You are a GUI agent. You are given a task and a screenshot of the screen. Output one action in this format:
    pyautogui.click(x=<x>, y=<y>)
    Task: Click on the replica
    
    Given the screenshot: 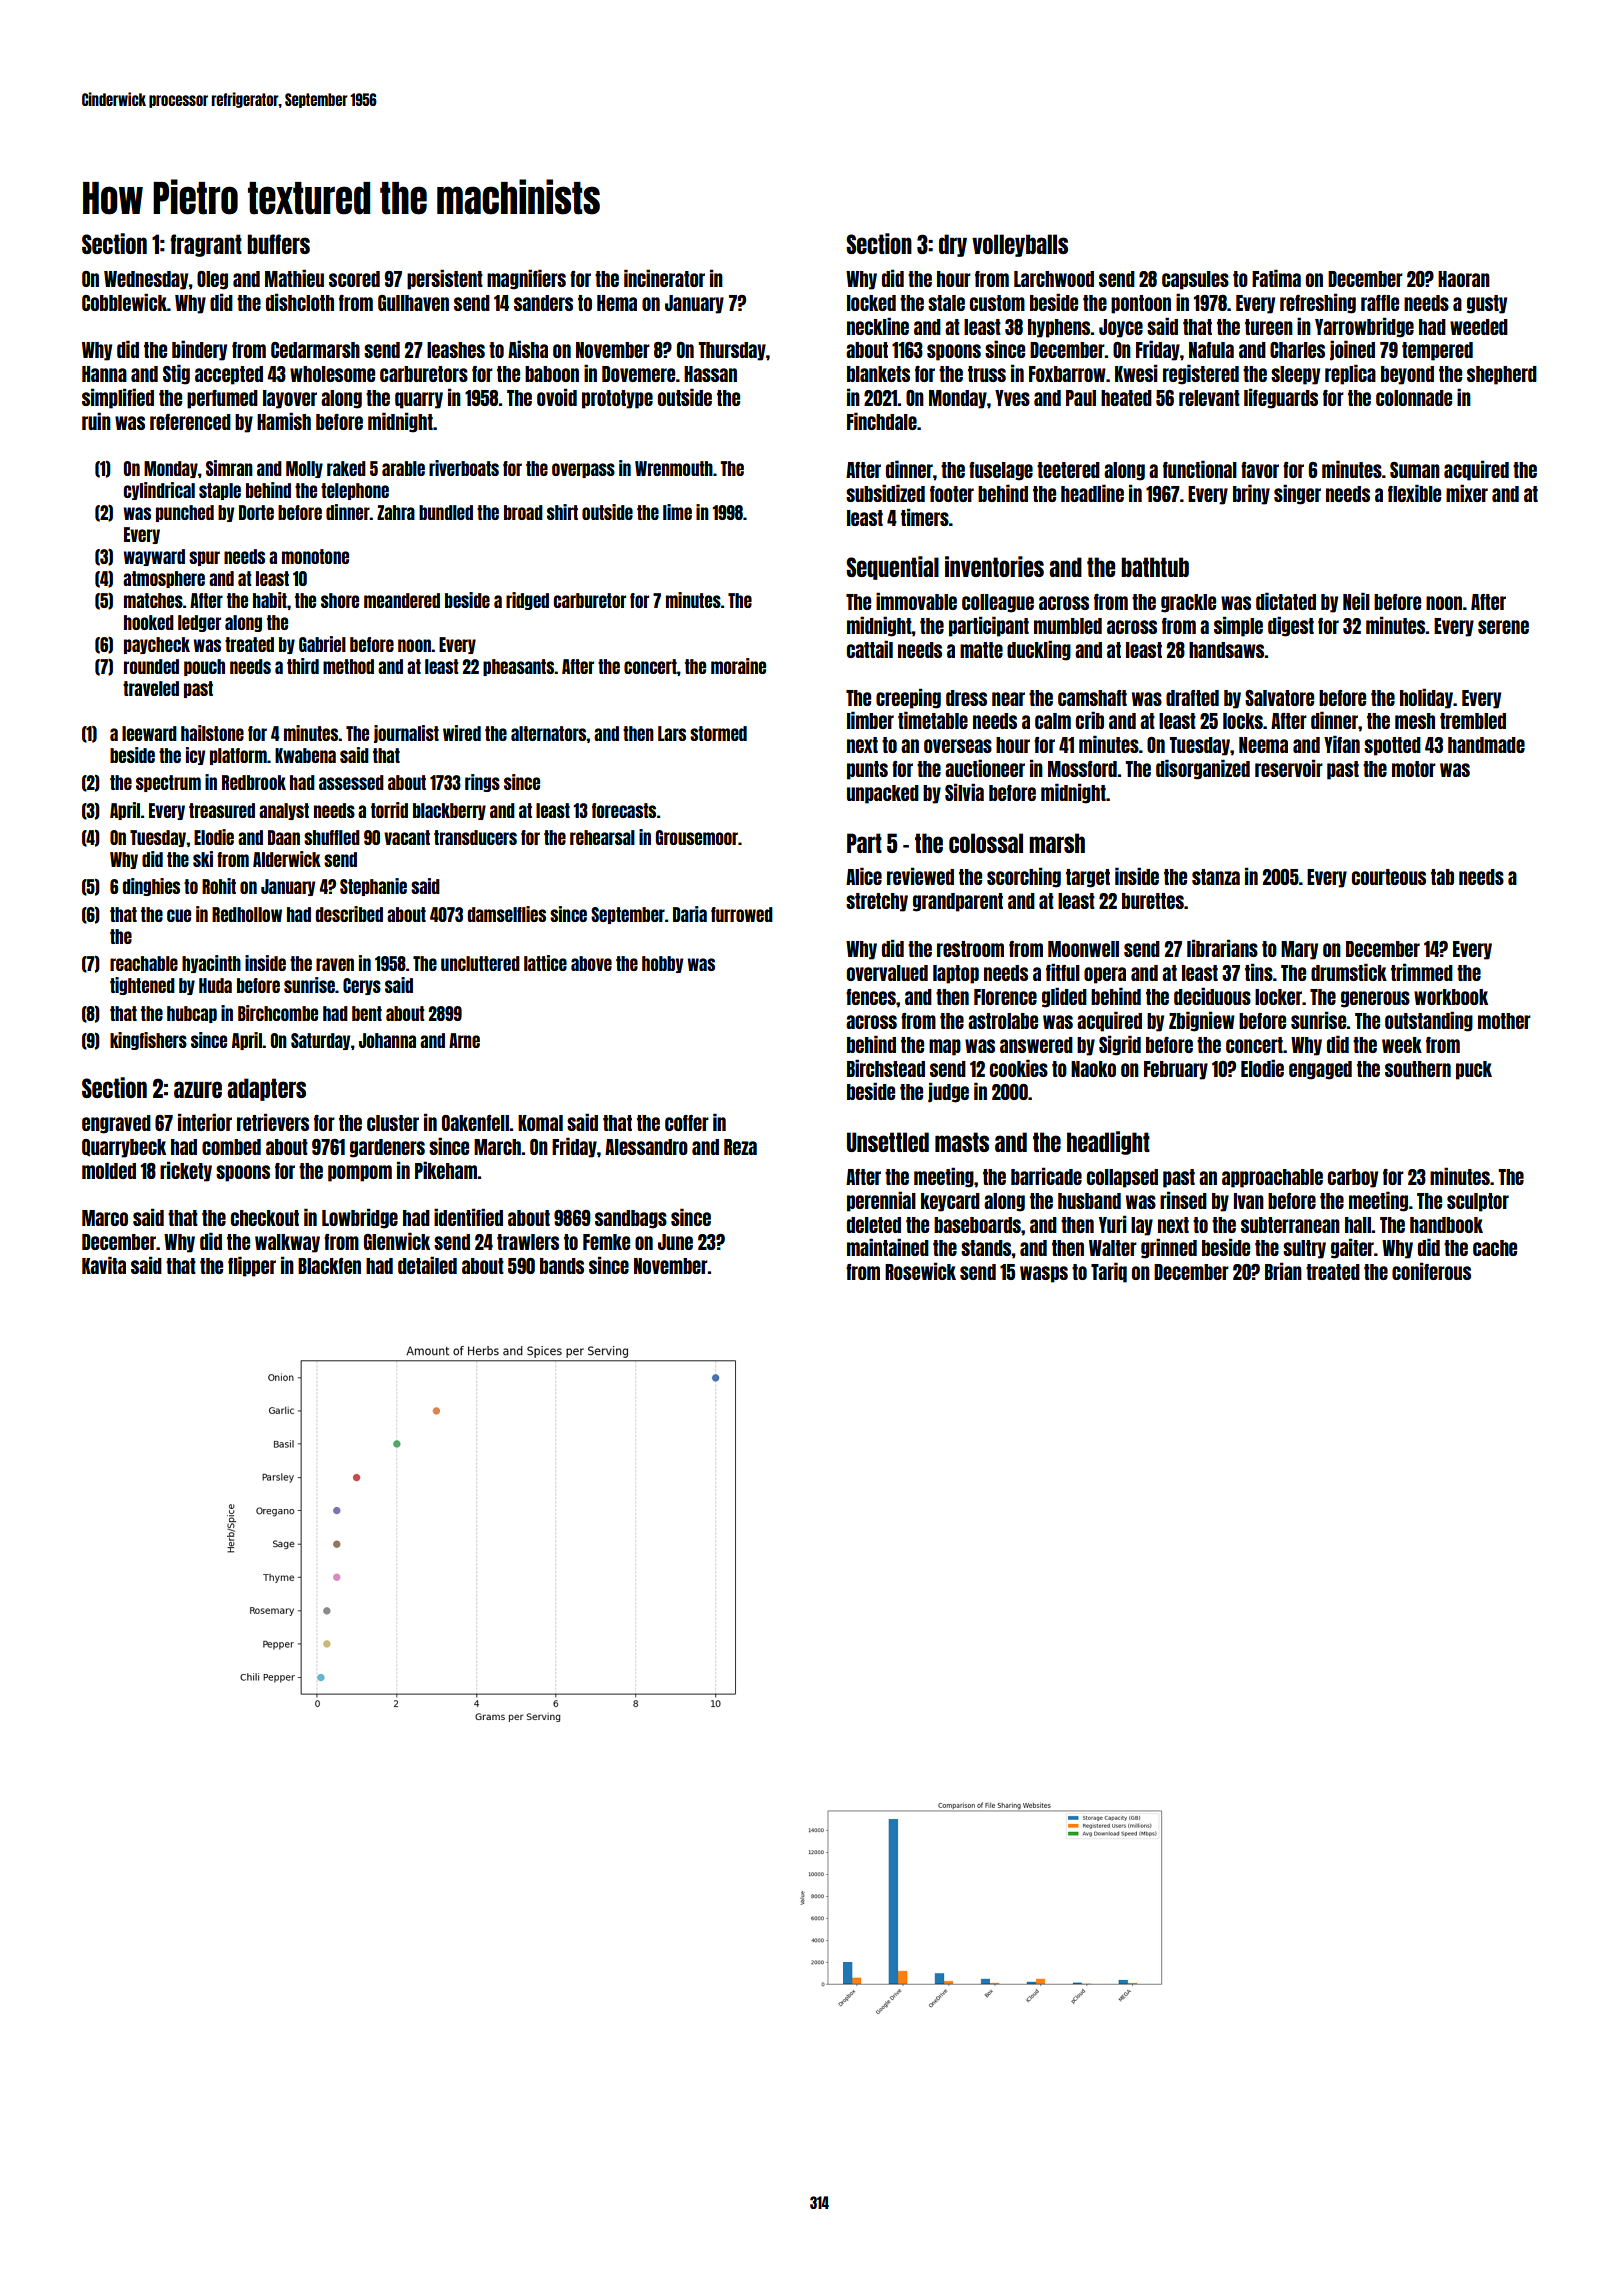 What is the action you would take?
    pyautogui.click(x=1350, y=374)
